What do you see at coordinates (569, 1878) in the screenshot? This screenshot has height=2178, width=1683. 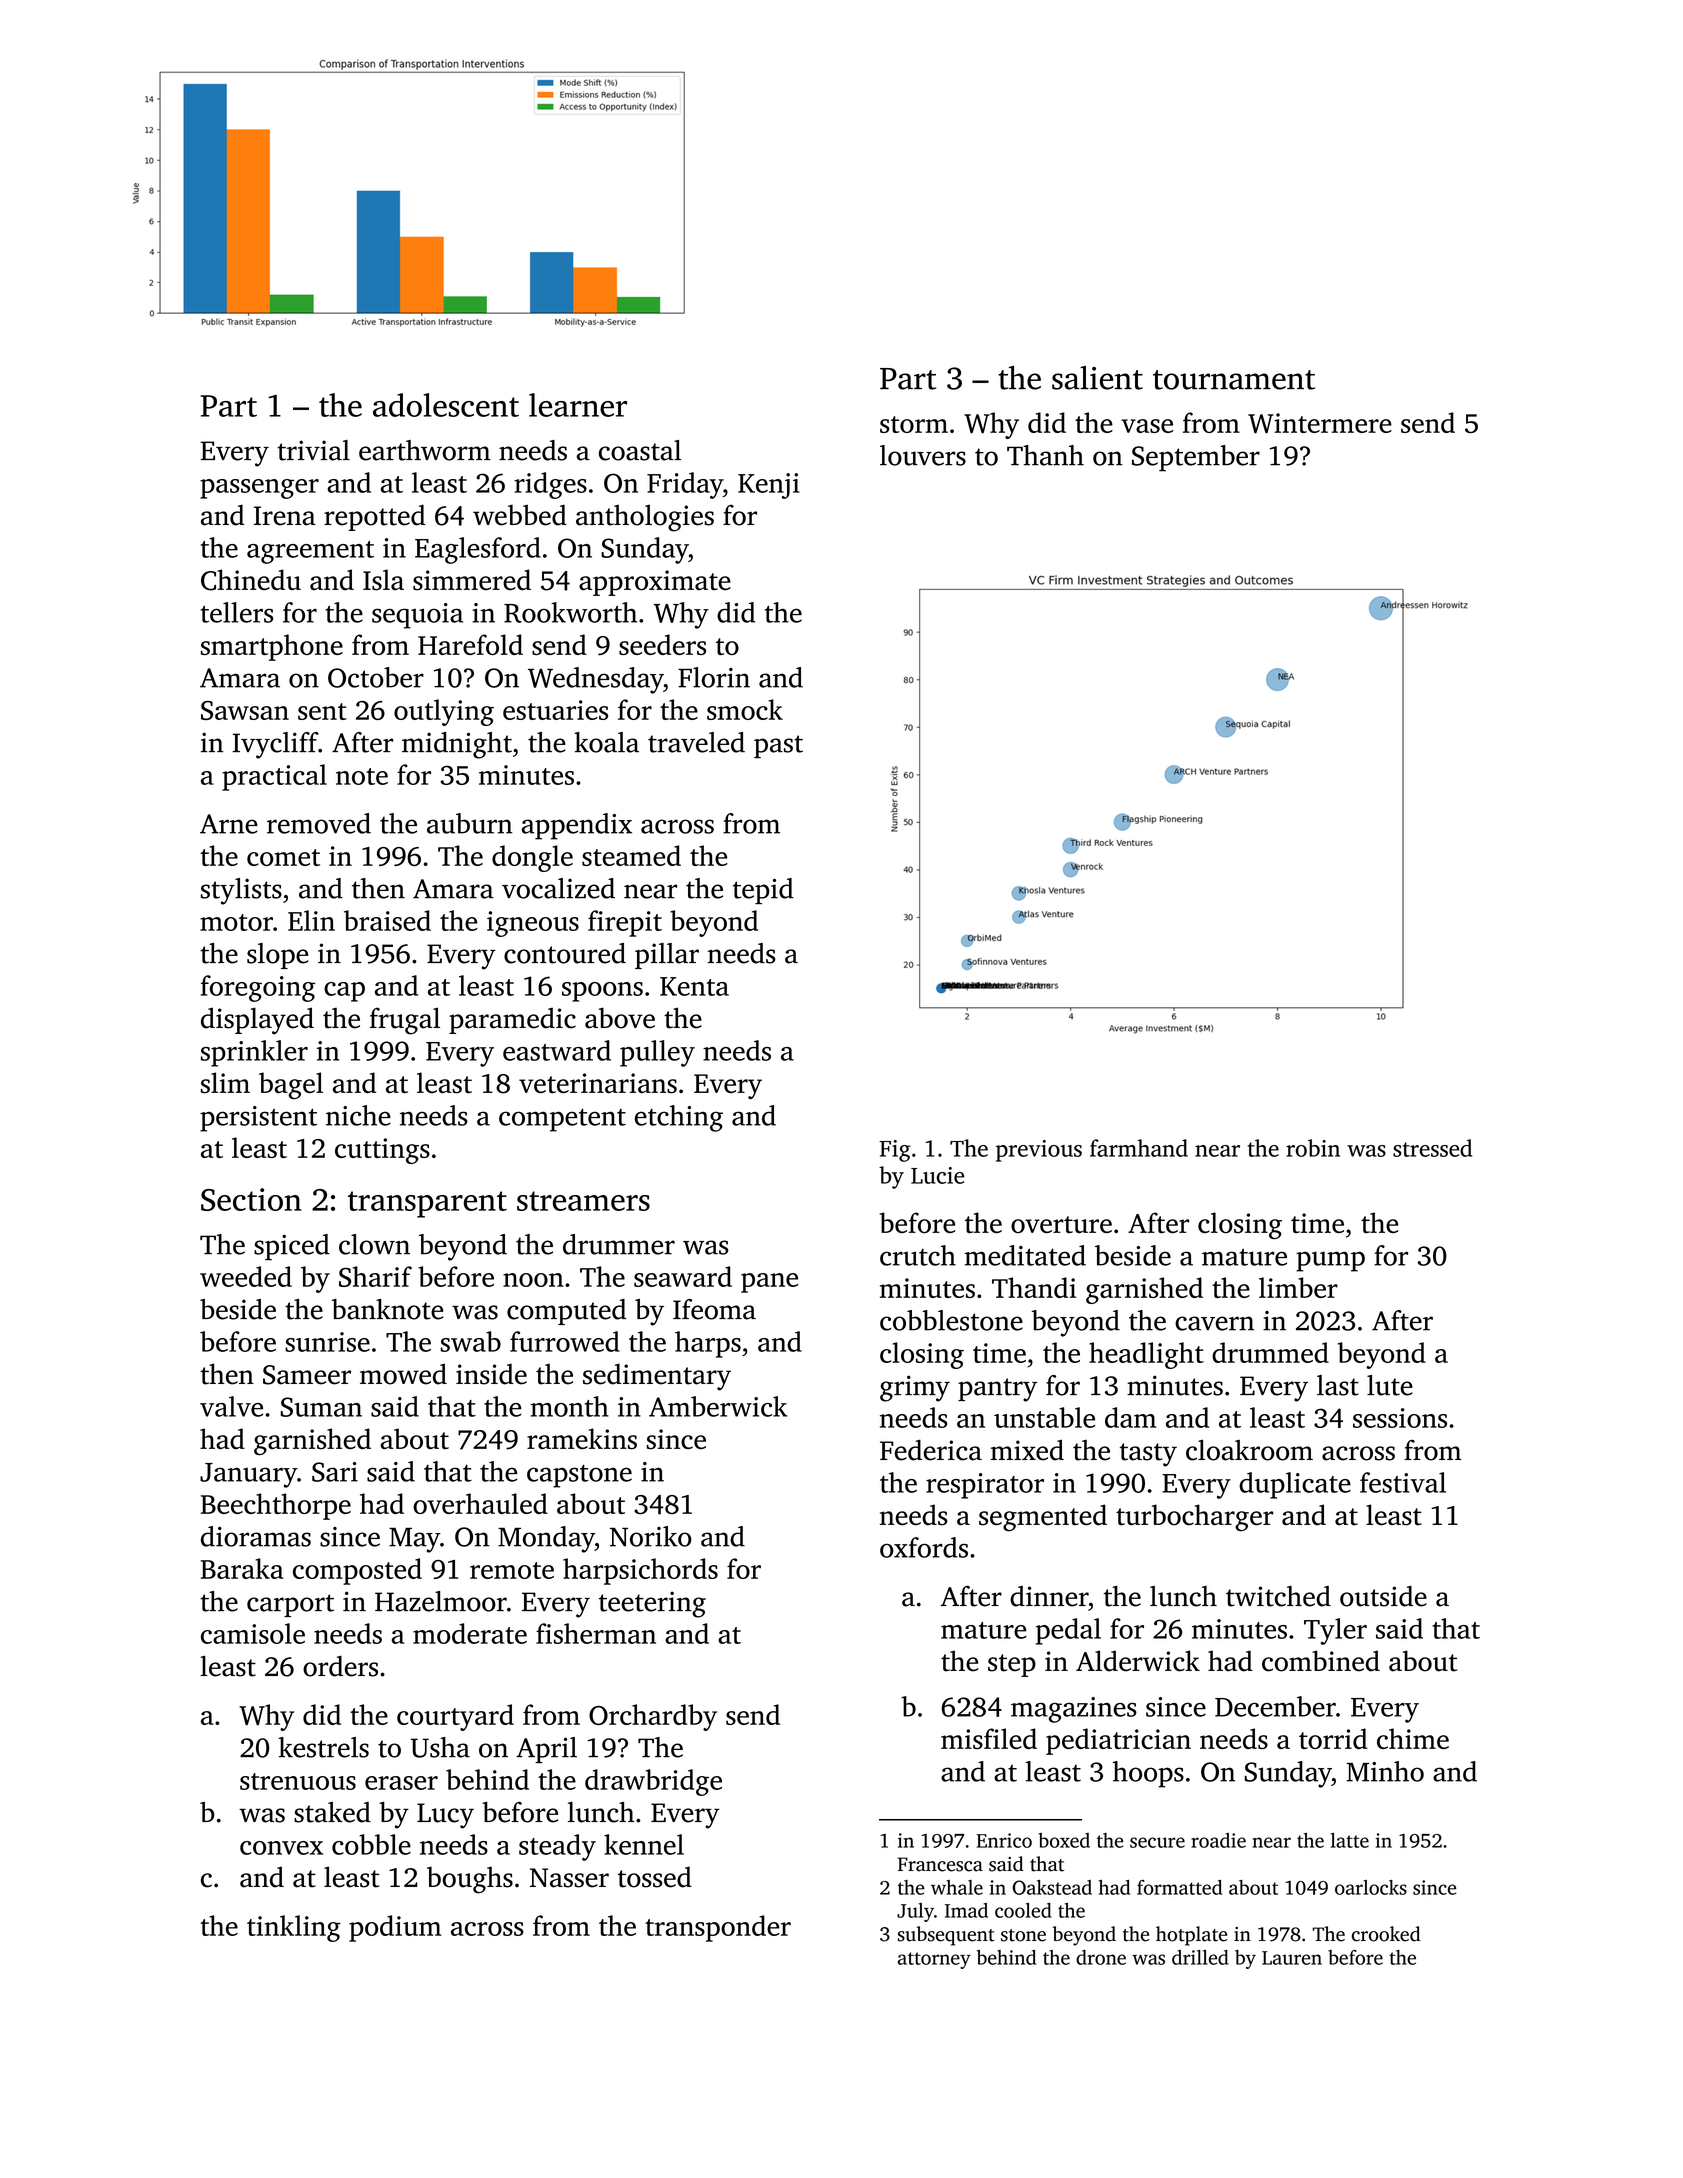 I see `Nasser` at bounding box center [569, 1878].
